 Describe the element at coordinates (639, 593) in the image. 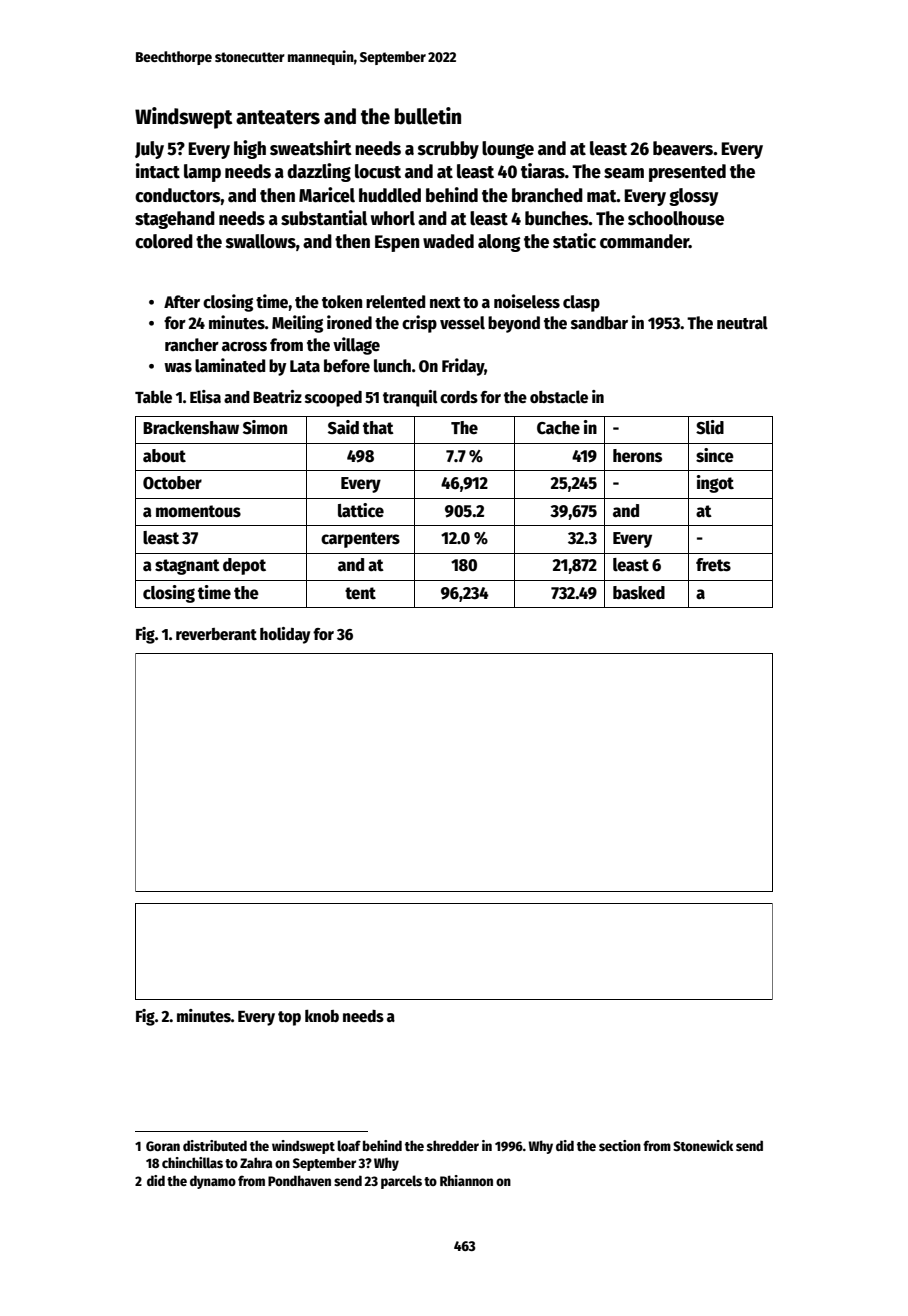

I see `basked` at that location.
